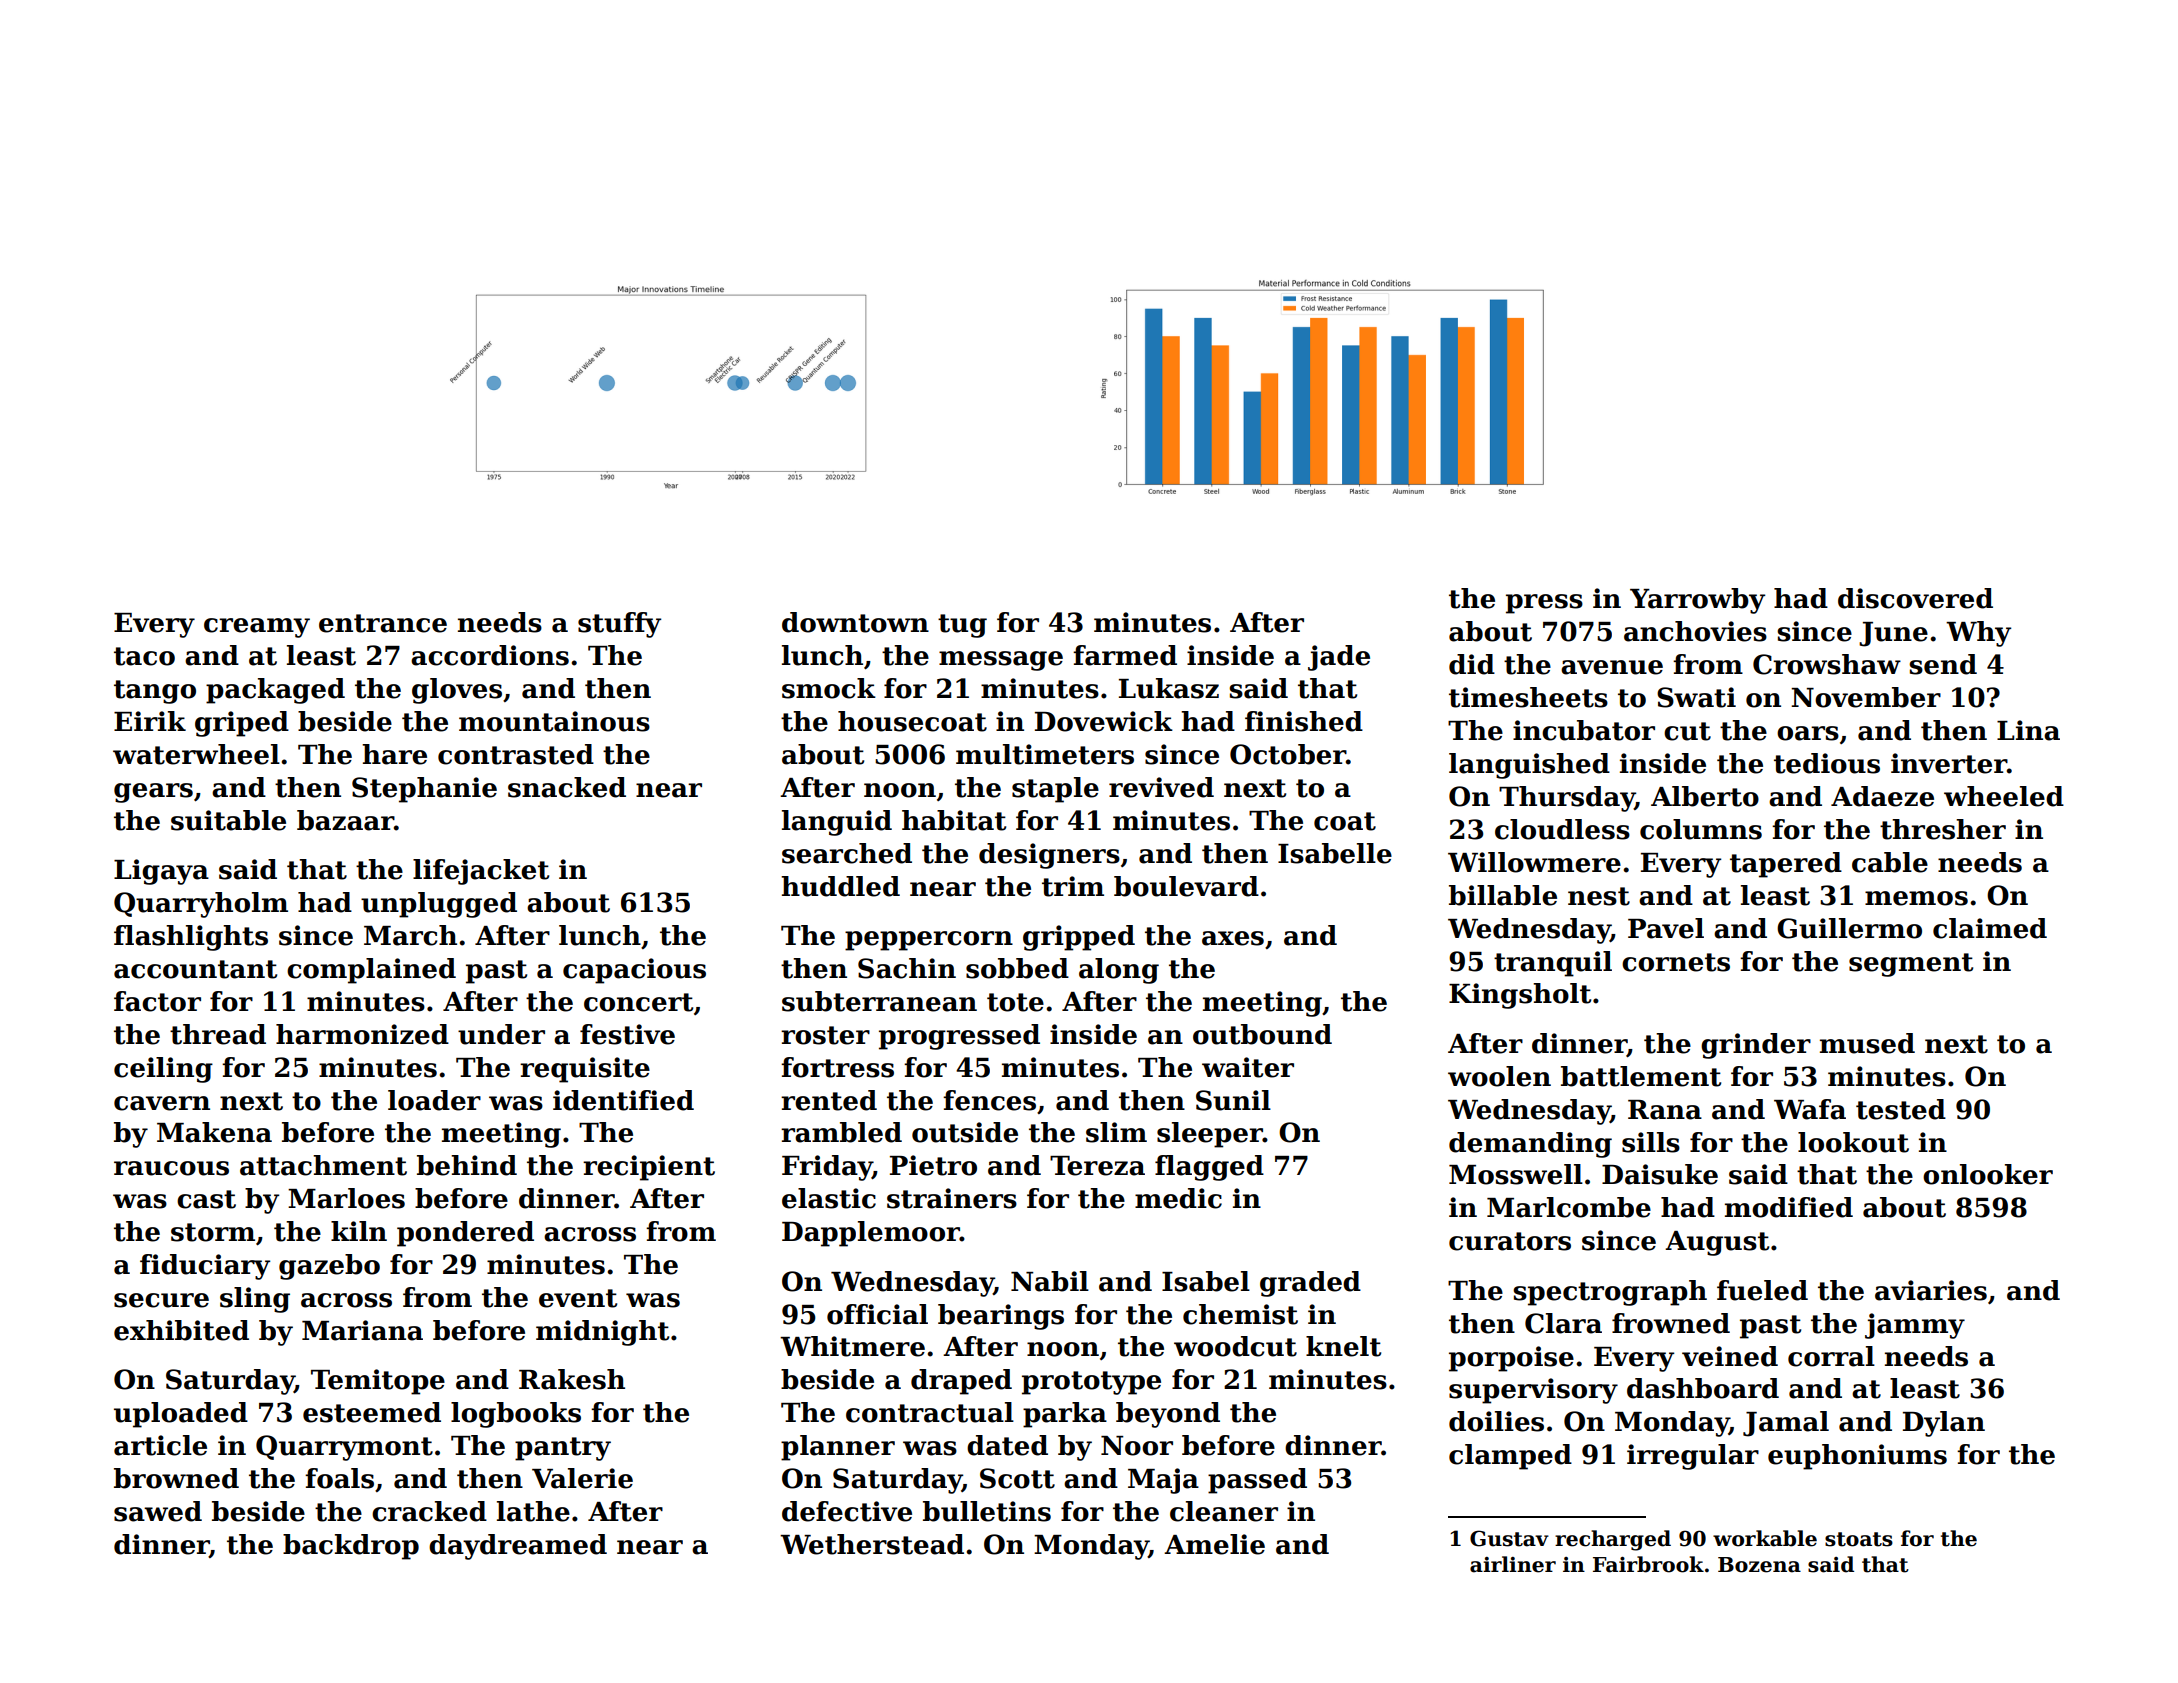 The width and height of the screenshot is (2178, 1683). I want to click on Bozena, so click(1759, 1565).
